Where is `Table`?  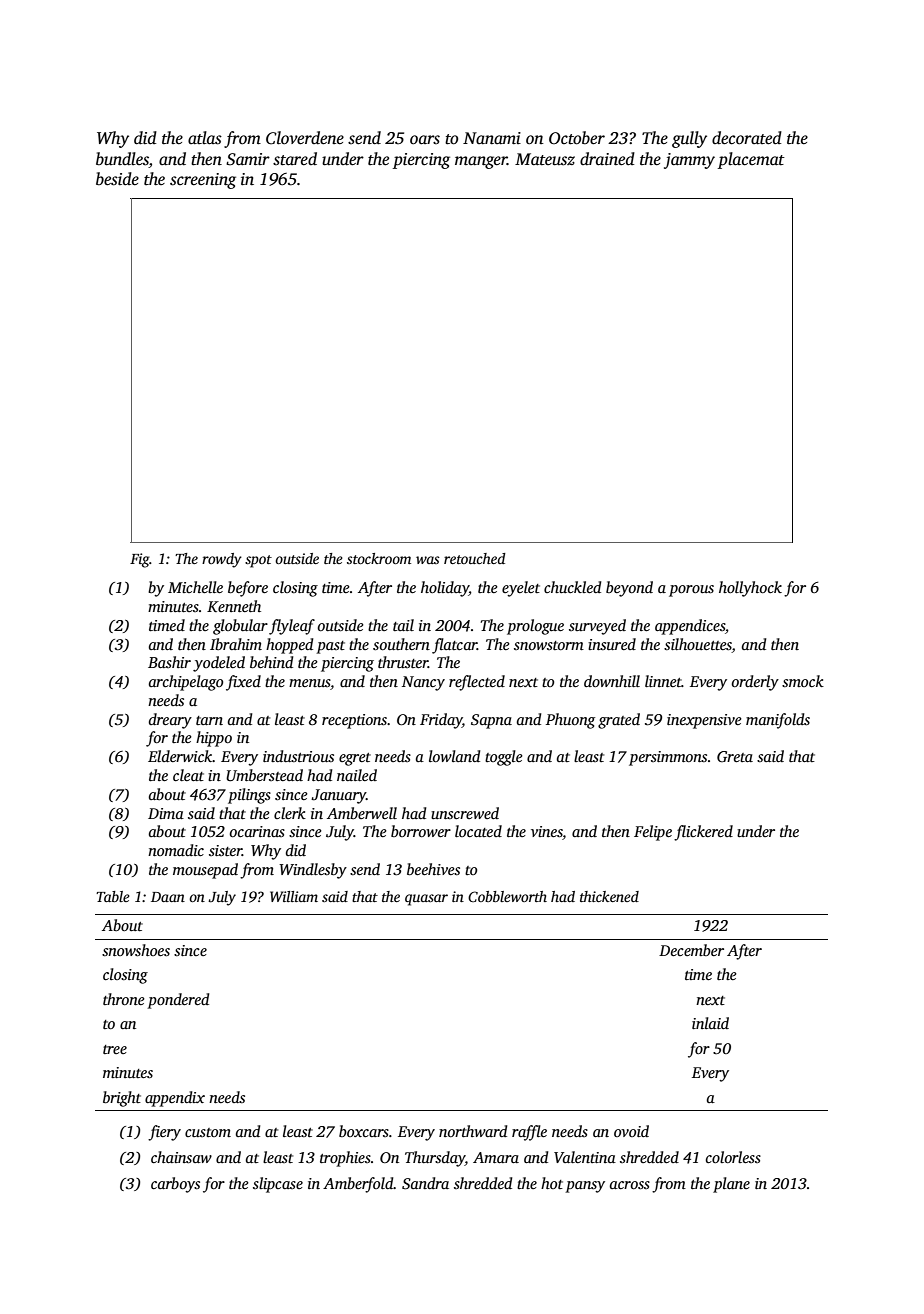 Table is located at coordinates (113, 896).
